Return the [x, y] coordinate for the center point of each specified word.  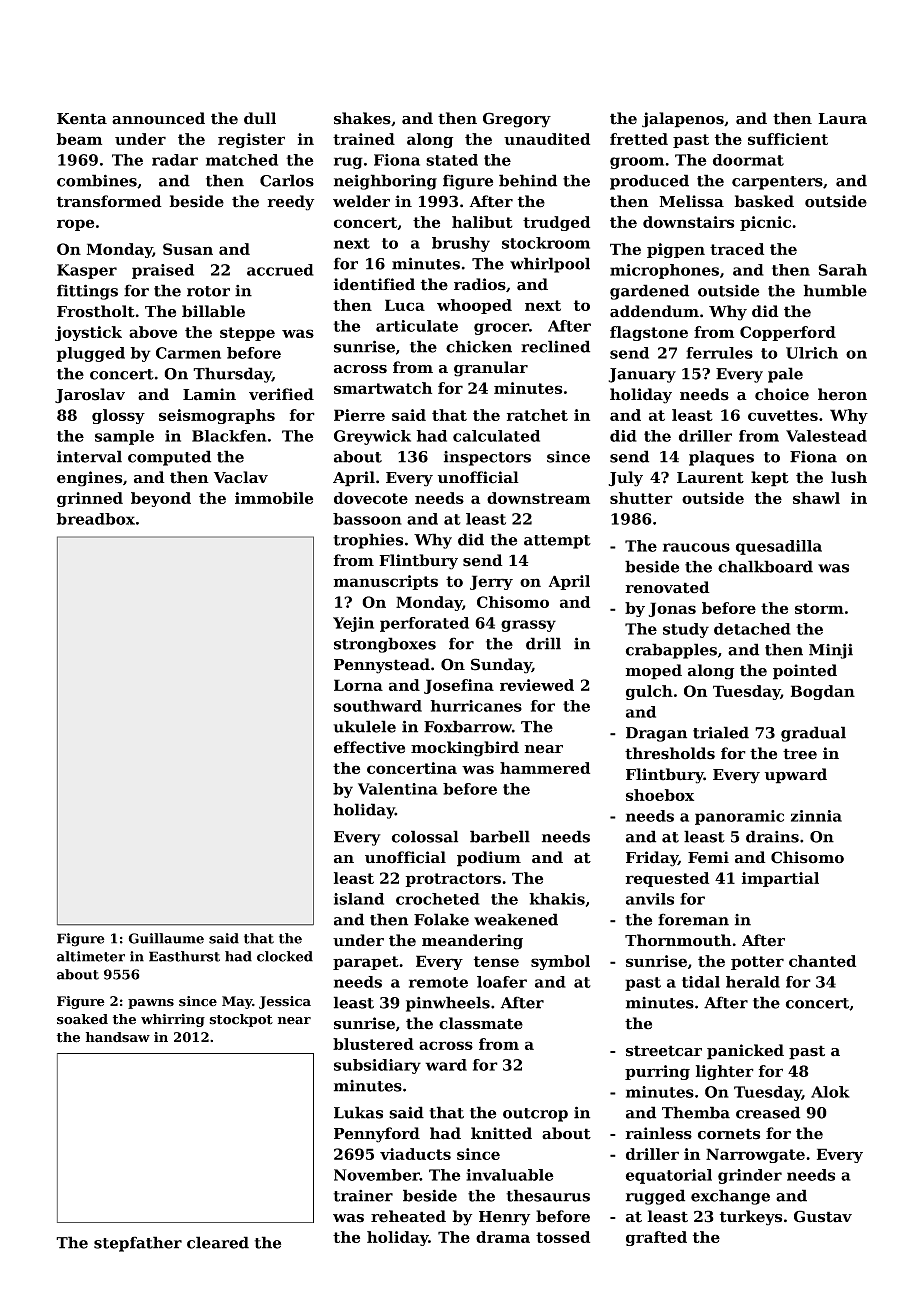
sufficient [788, 139]
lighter [725, 1072]
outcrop [535, 1115]
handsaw [118, 1037]
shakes [362, 118]
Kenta [82, 119]
